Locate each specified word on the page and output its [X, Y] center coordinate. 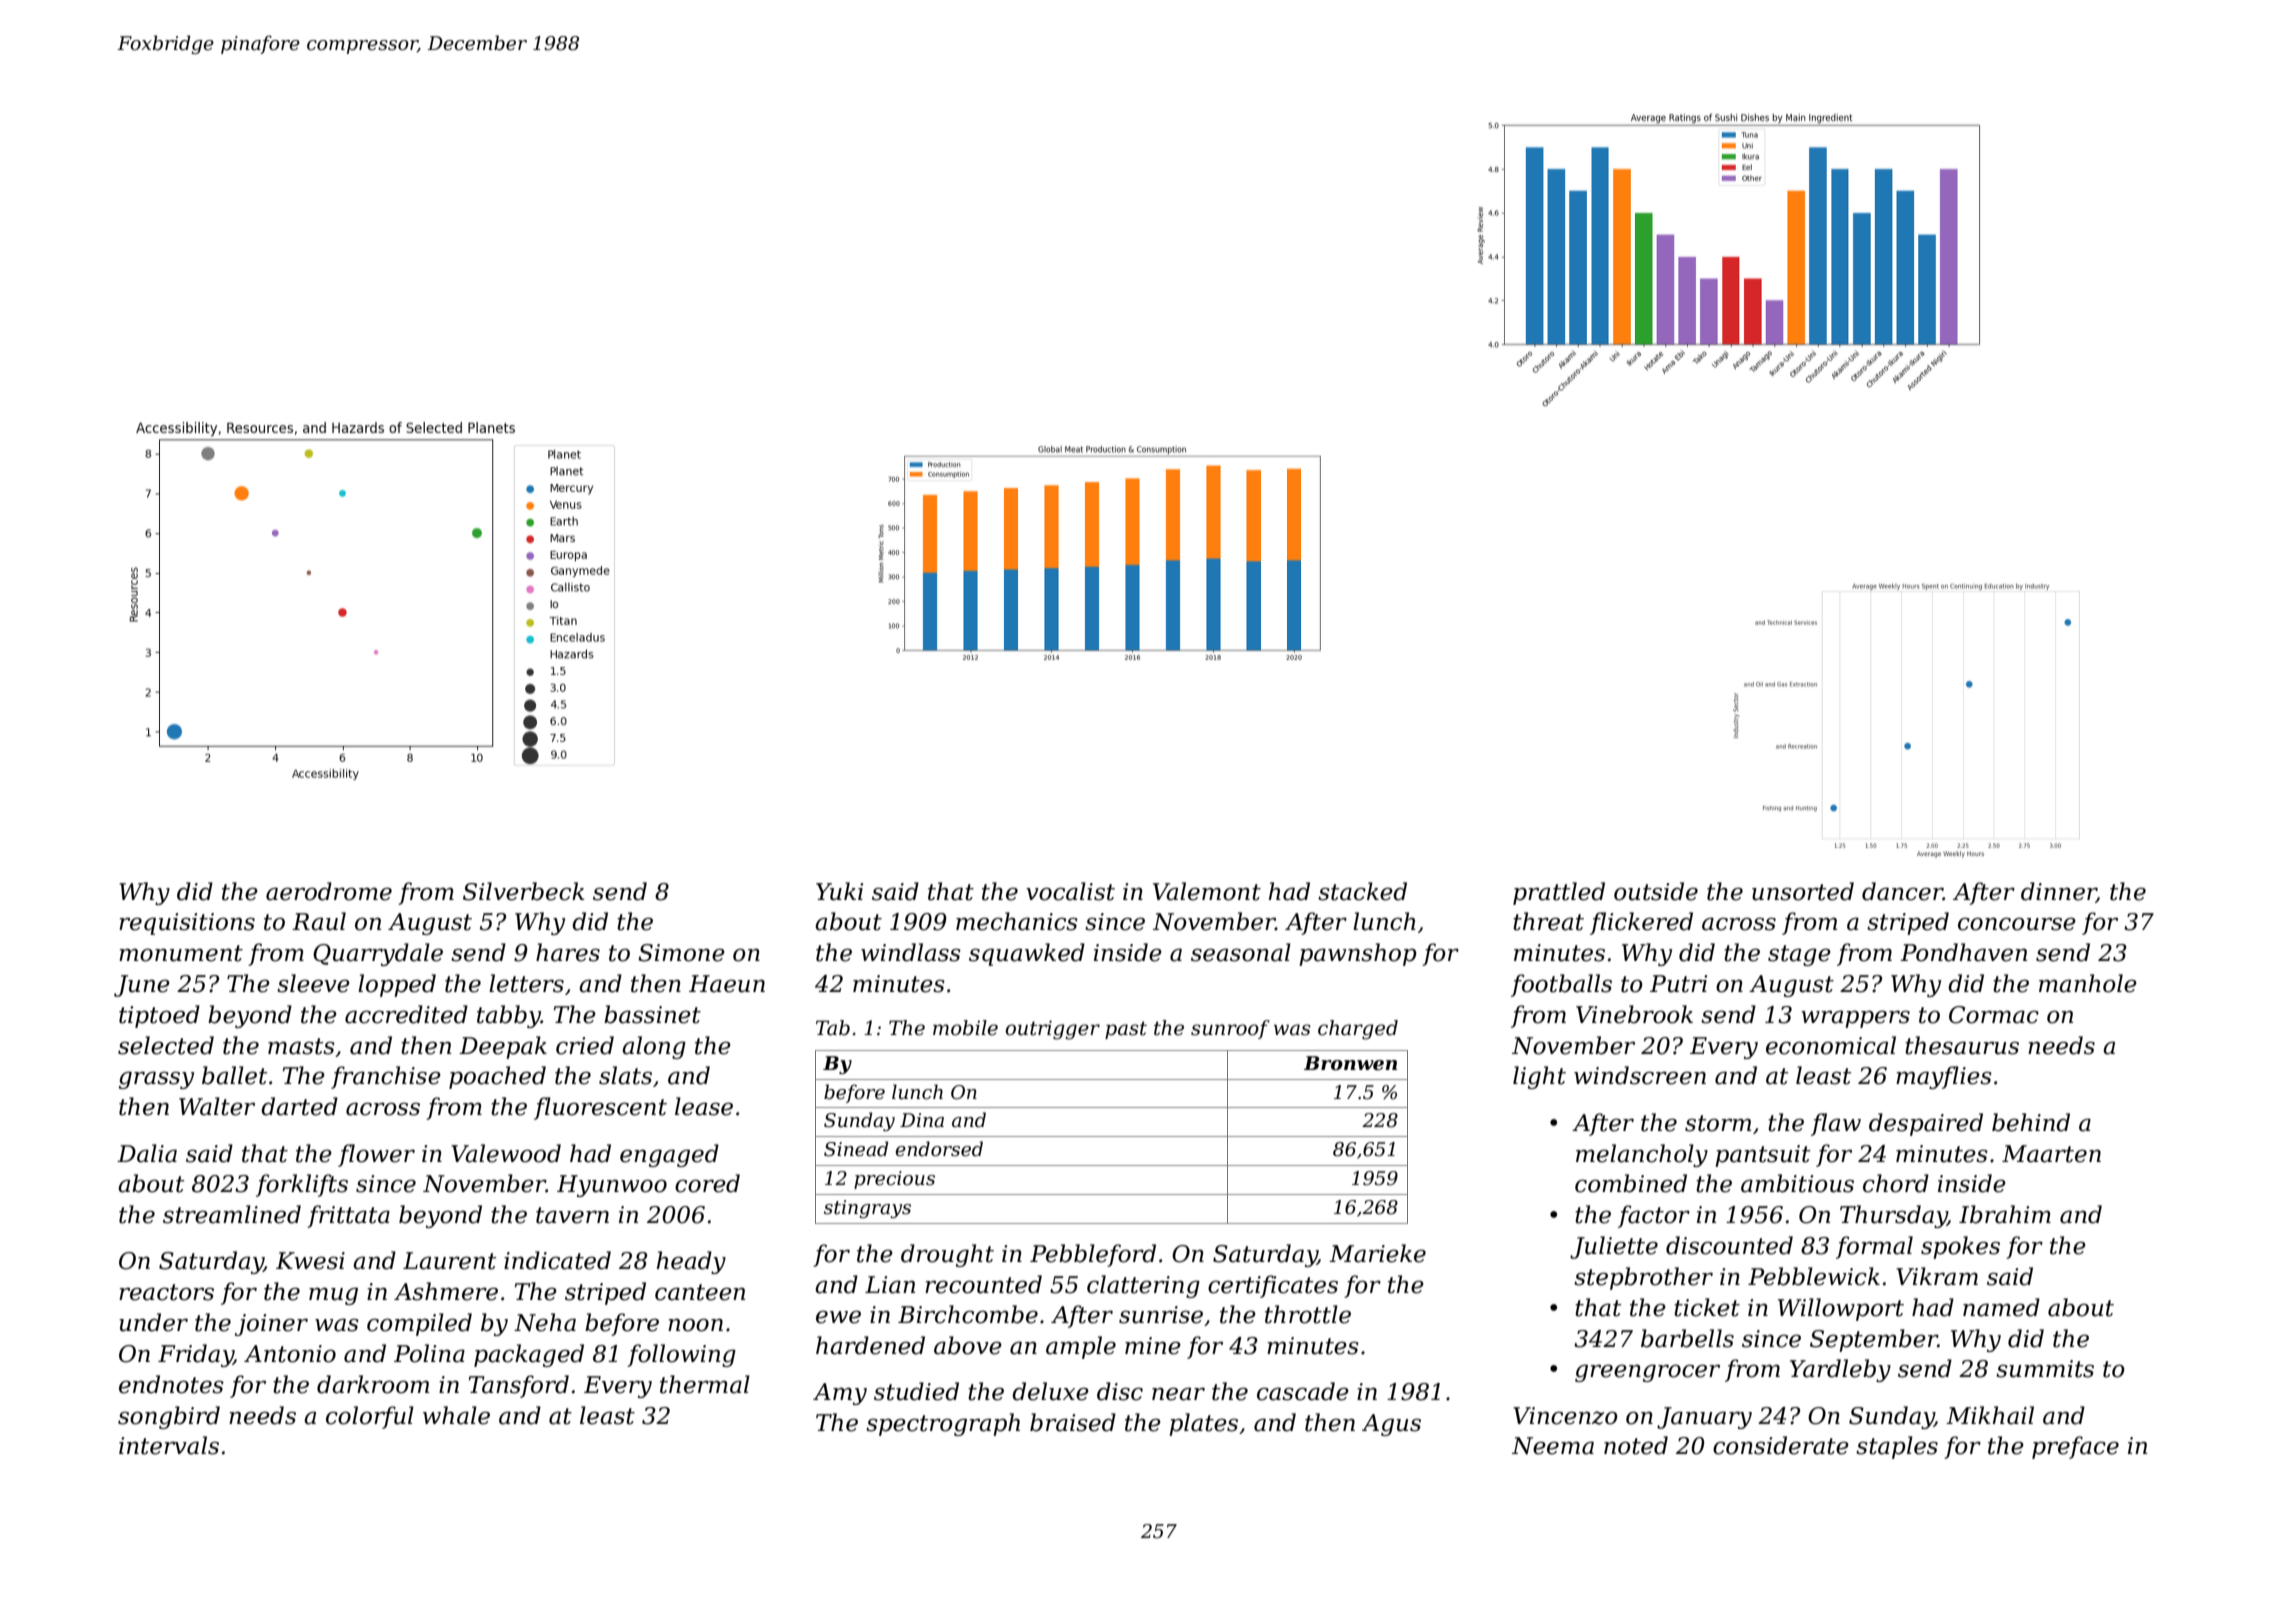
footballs [1561, 985]
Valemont [1207, 891]
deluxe [1050, 1391]
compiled [419, 1324]
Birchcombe [968, 1314]
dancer [1902, 891]
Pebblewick [1814, 1276]
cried [585, 1045]
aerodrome [329, 891]
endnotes [171, 1384]
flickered [1641, 923]
